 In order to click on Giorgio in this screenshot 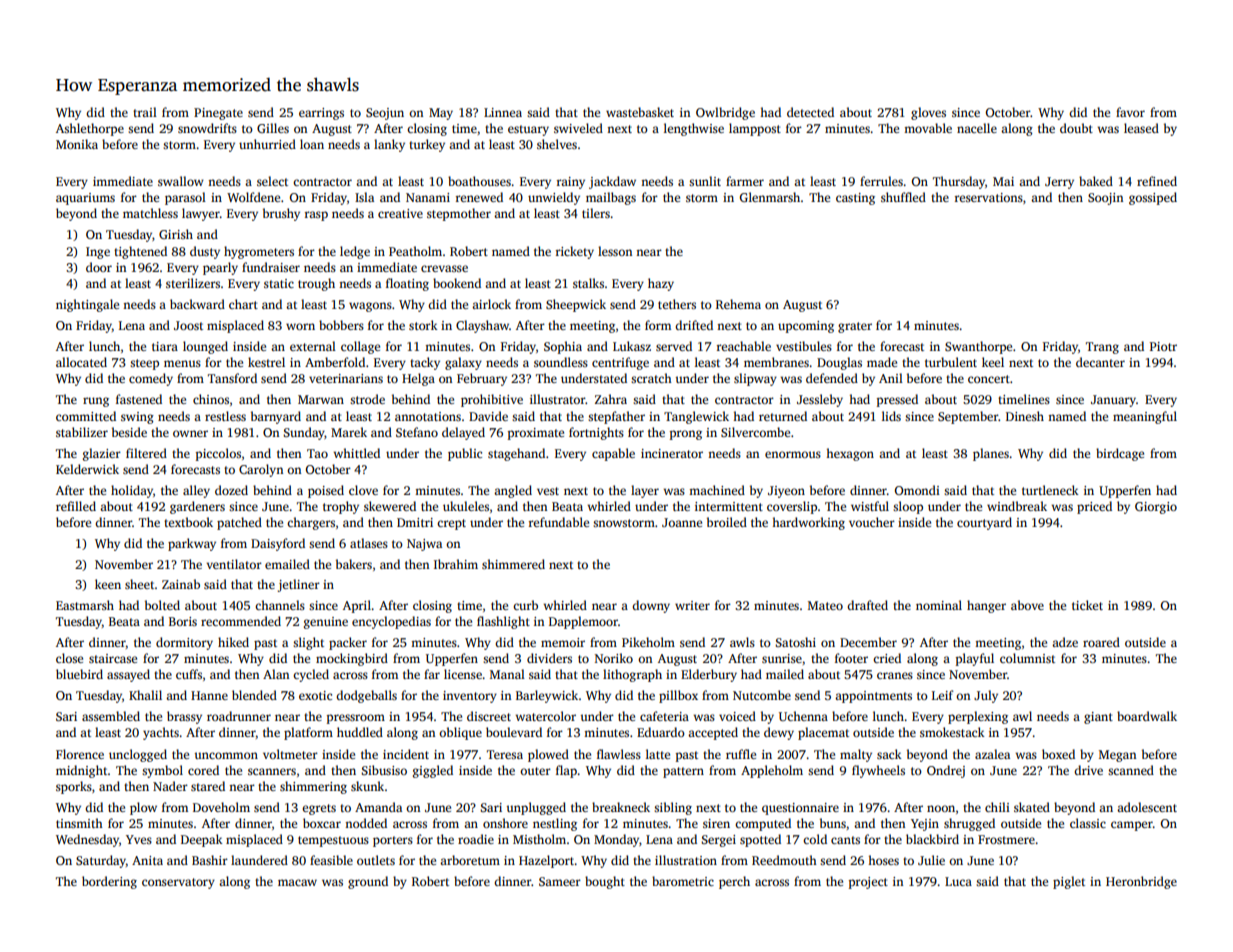, I will do `click(1156, 508)`.
